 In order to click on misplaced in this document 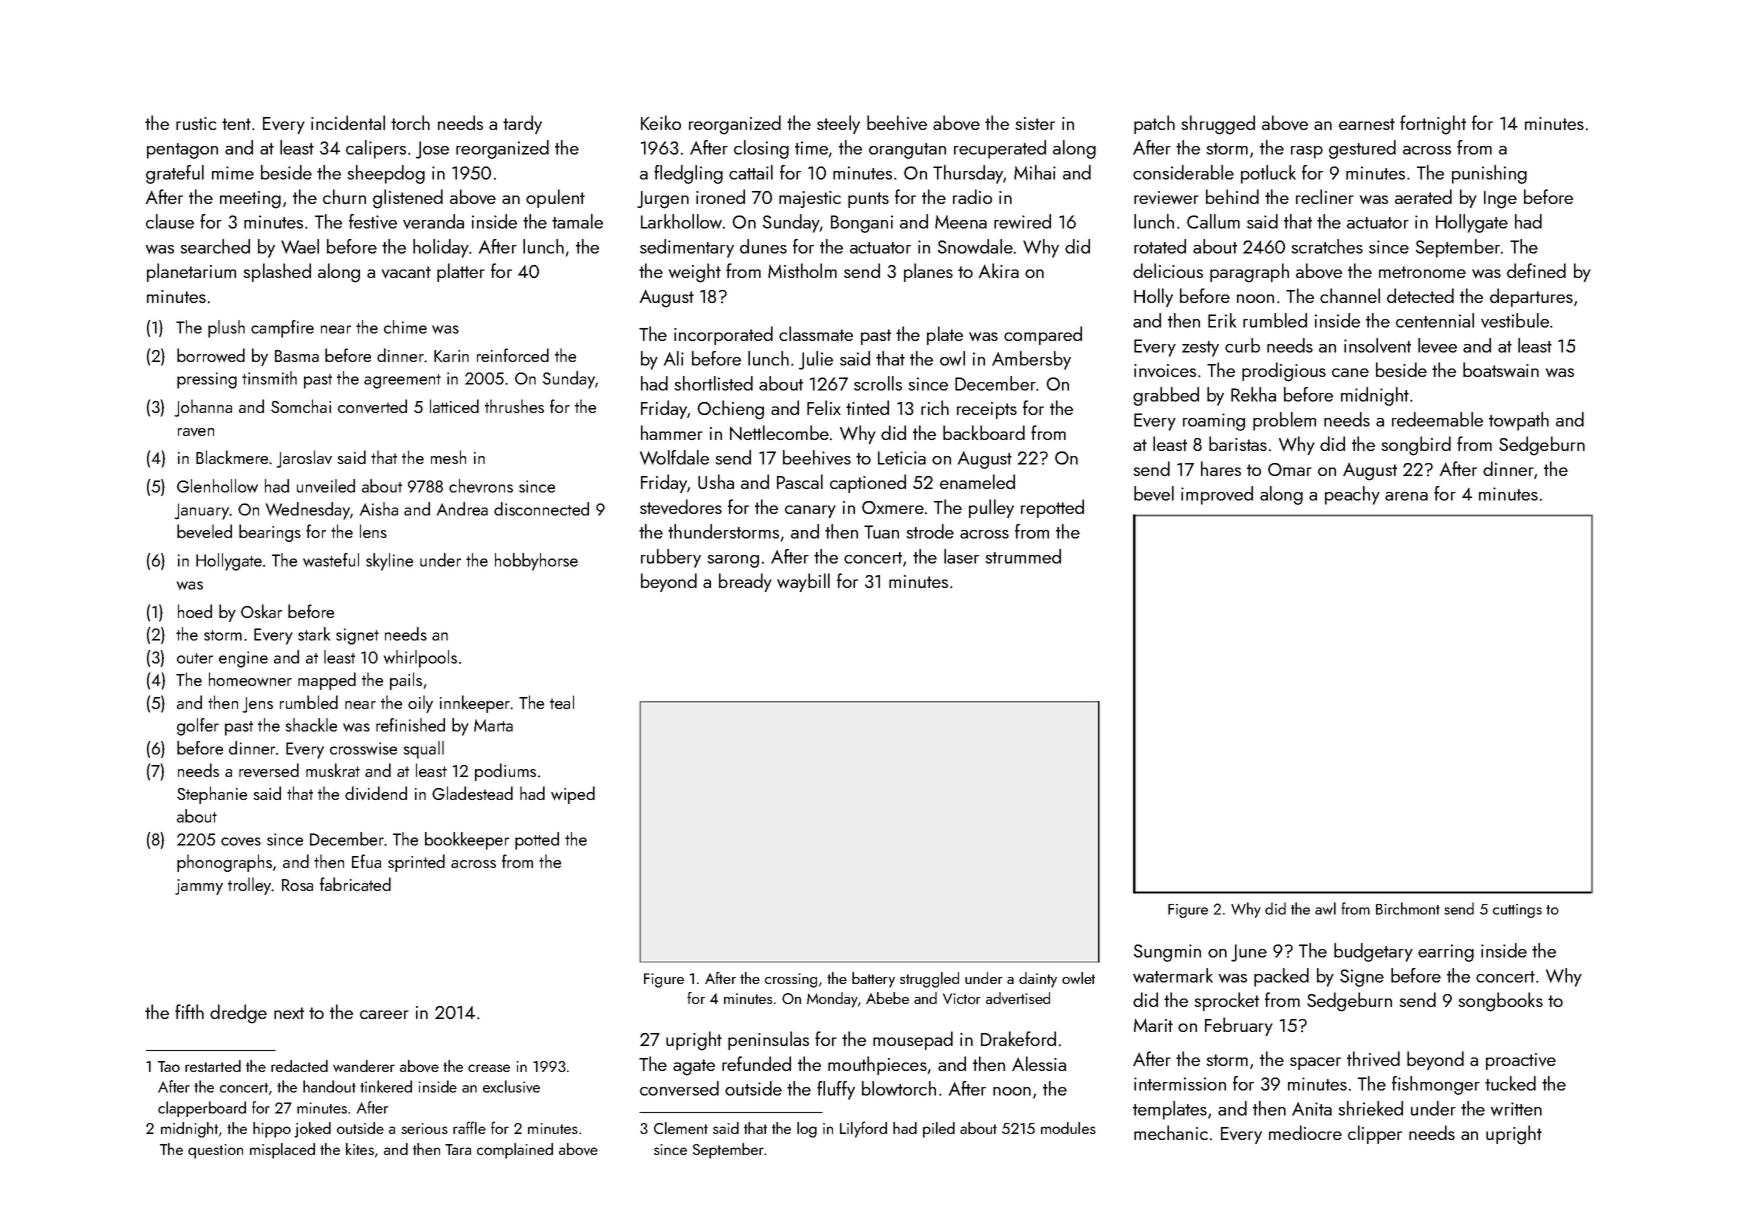, I will do `click(282, 1151)`.
